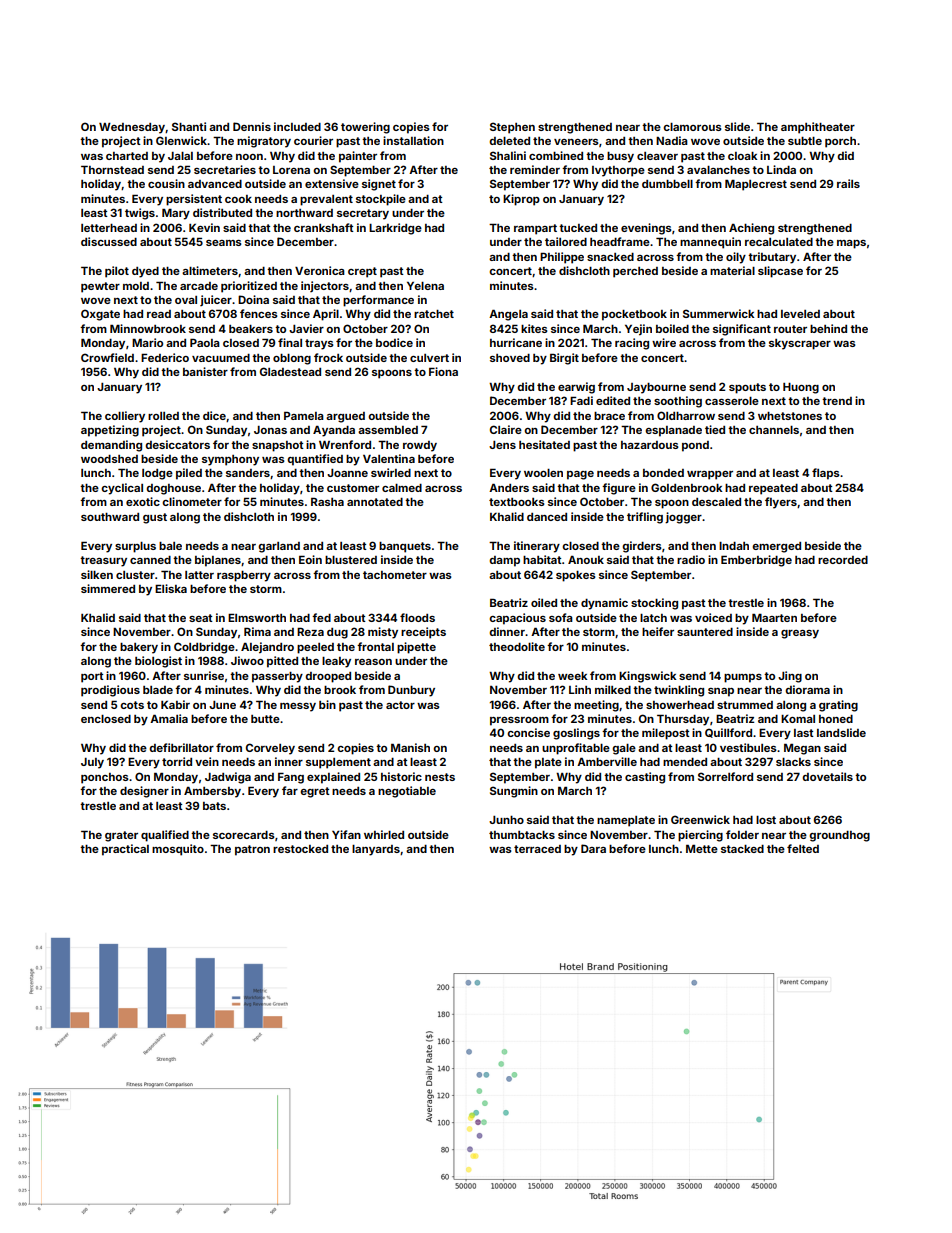  I want to click on messy, so click(298, 707).
